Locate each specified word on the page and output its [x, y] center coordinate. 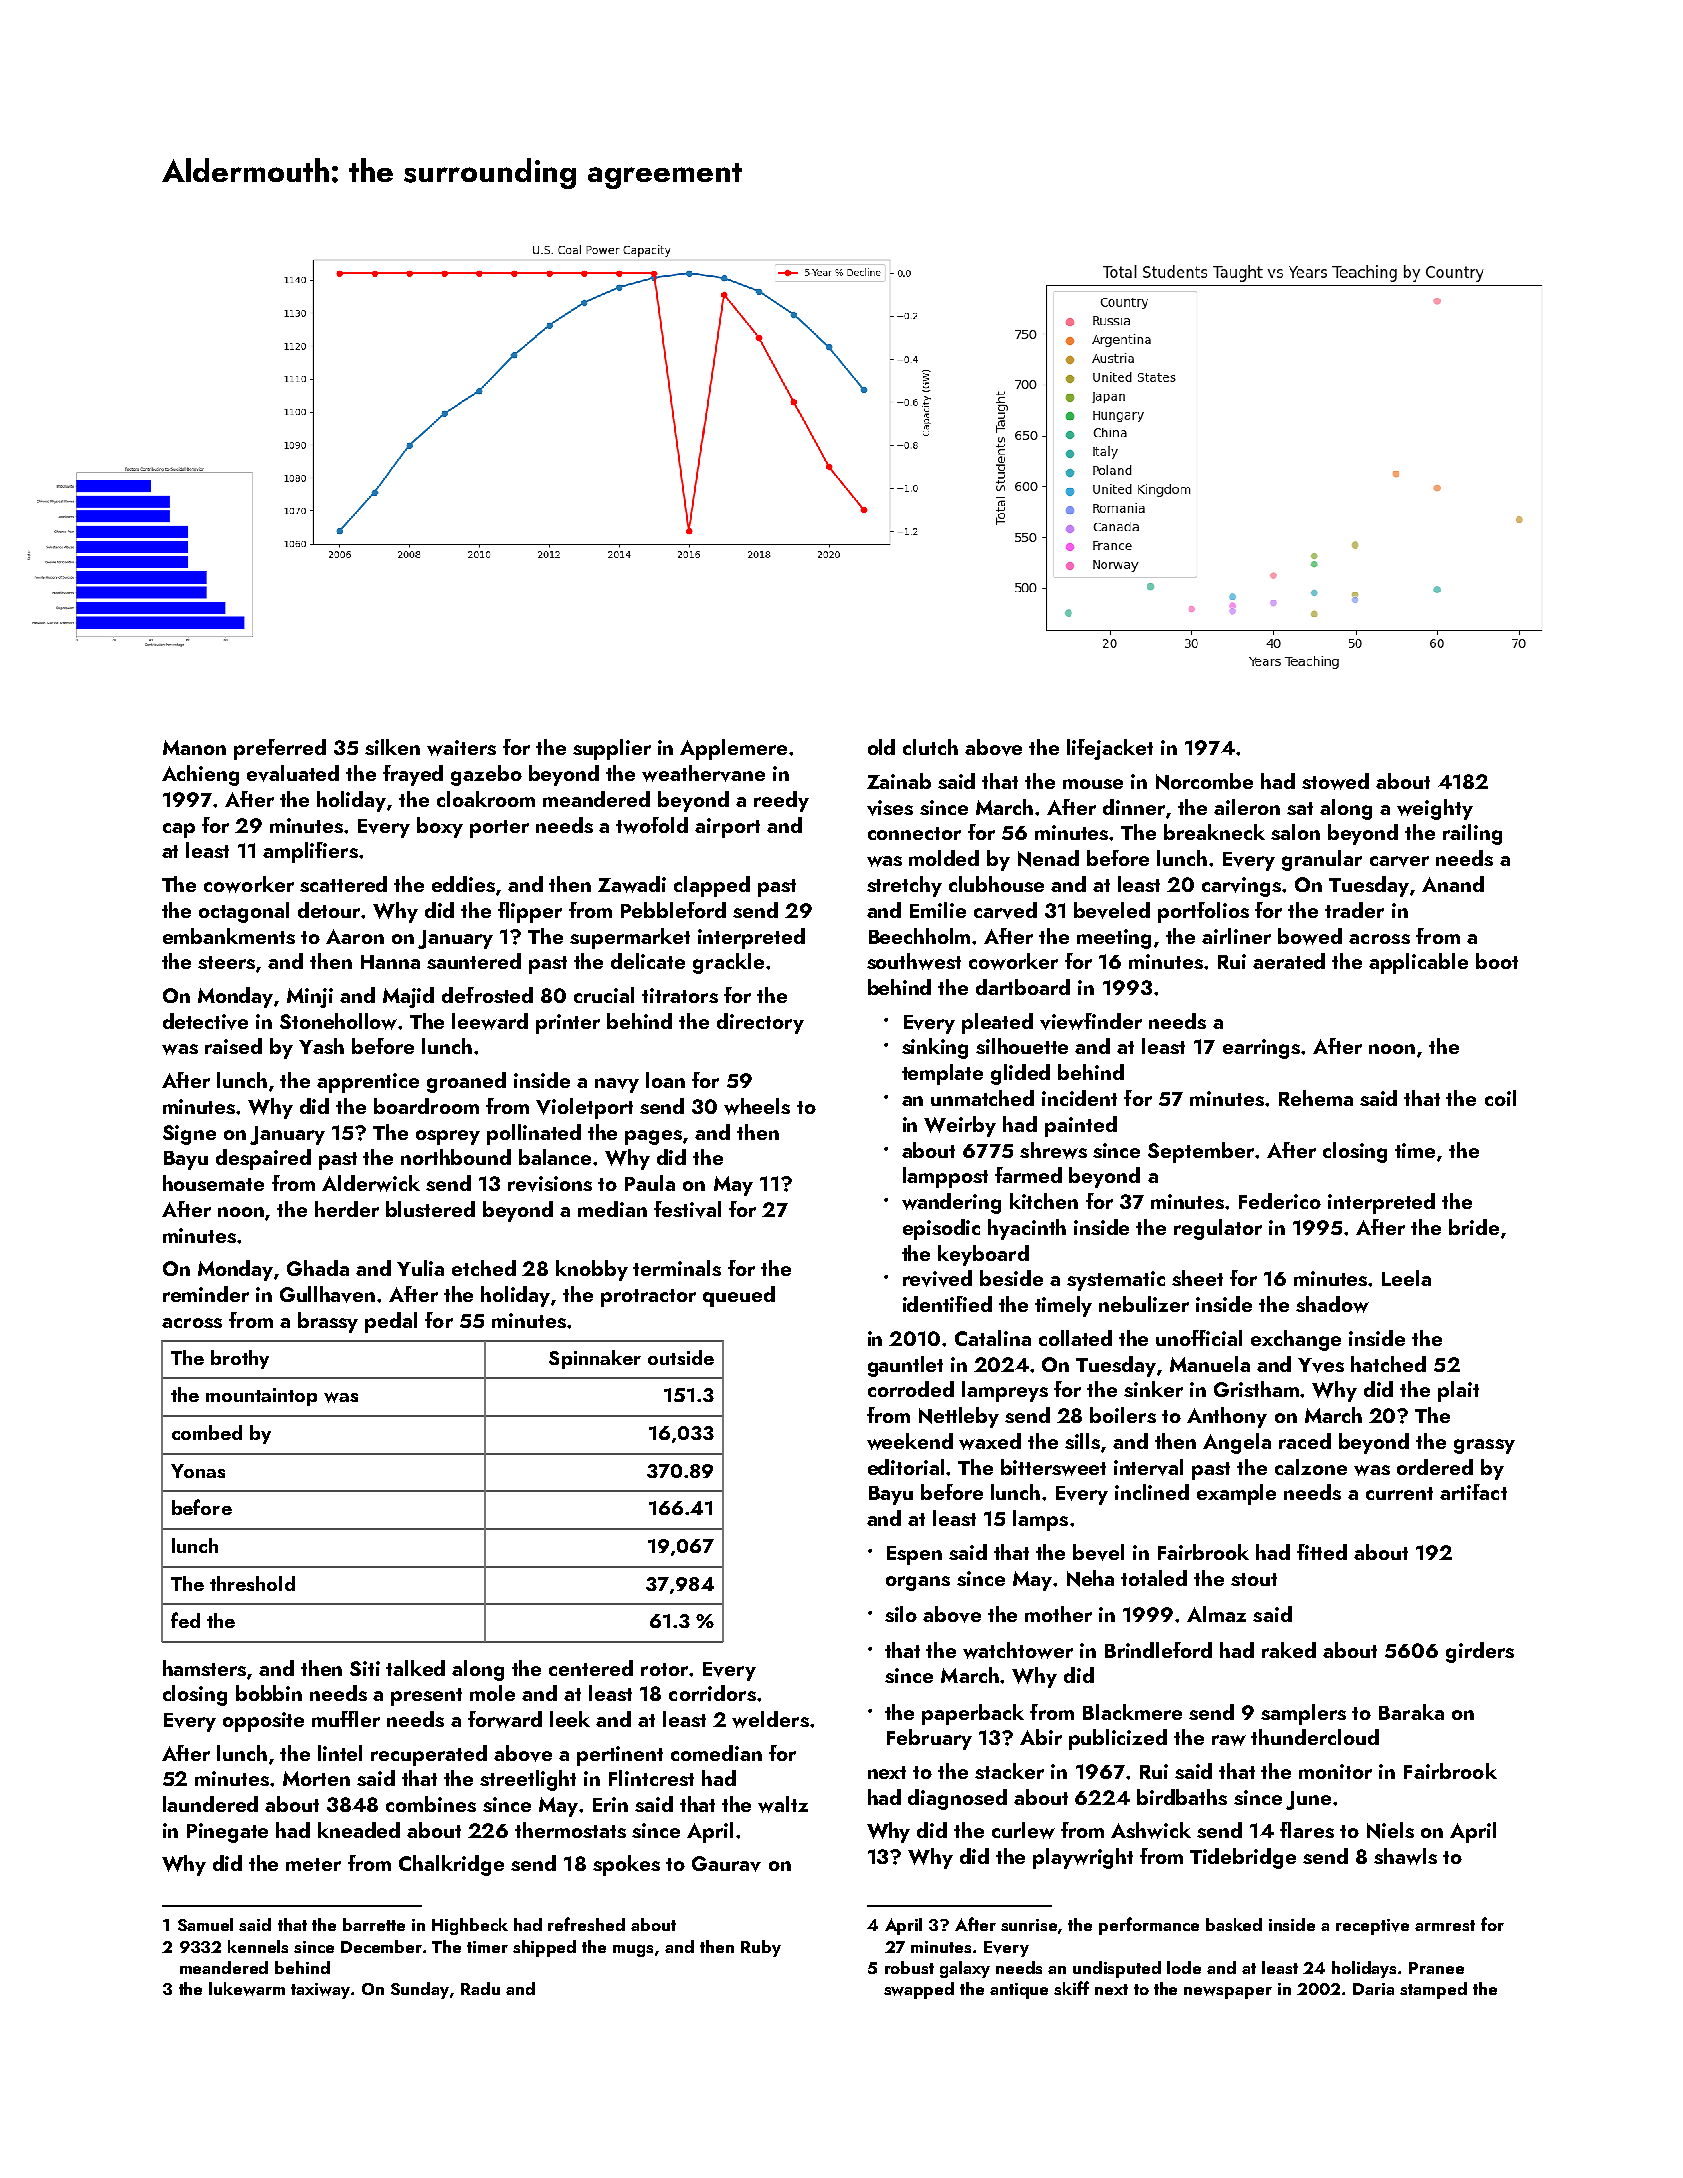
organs [918, 1583]
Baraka [1411, 1712]
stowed [1335, 781]
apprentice [368, 1083]
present [426, 1697]
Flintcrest [651, 1778]
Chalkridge [451, 1865]
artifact [1473, 1492]
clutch [930, 747]
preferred [280, 749]
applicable [1418, 963]
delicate [648, 961]
